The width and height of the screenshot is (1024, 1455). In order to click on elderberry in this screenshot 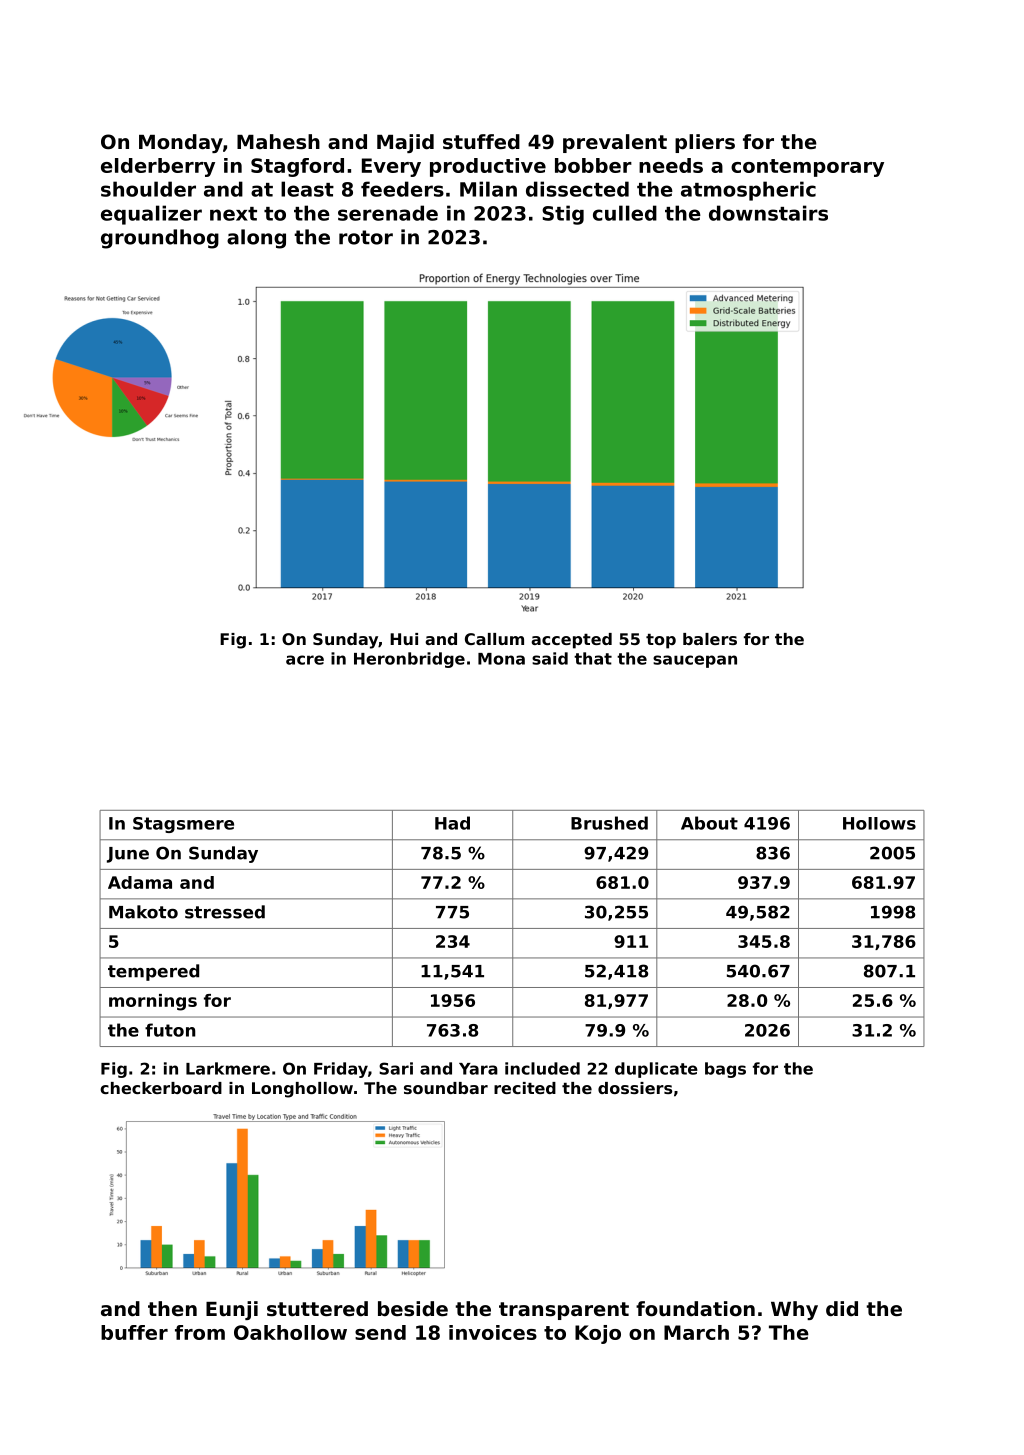, I will do `click(158, 167)`.
